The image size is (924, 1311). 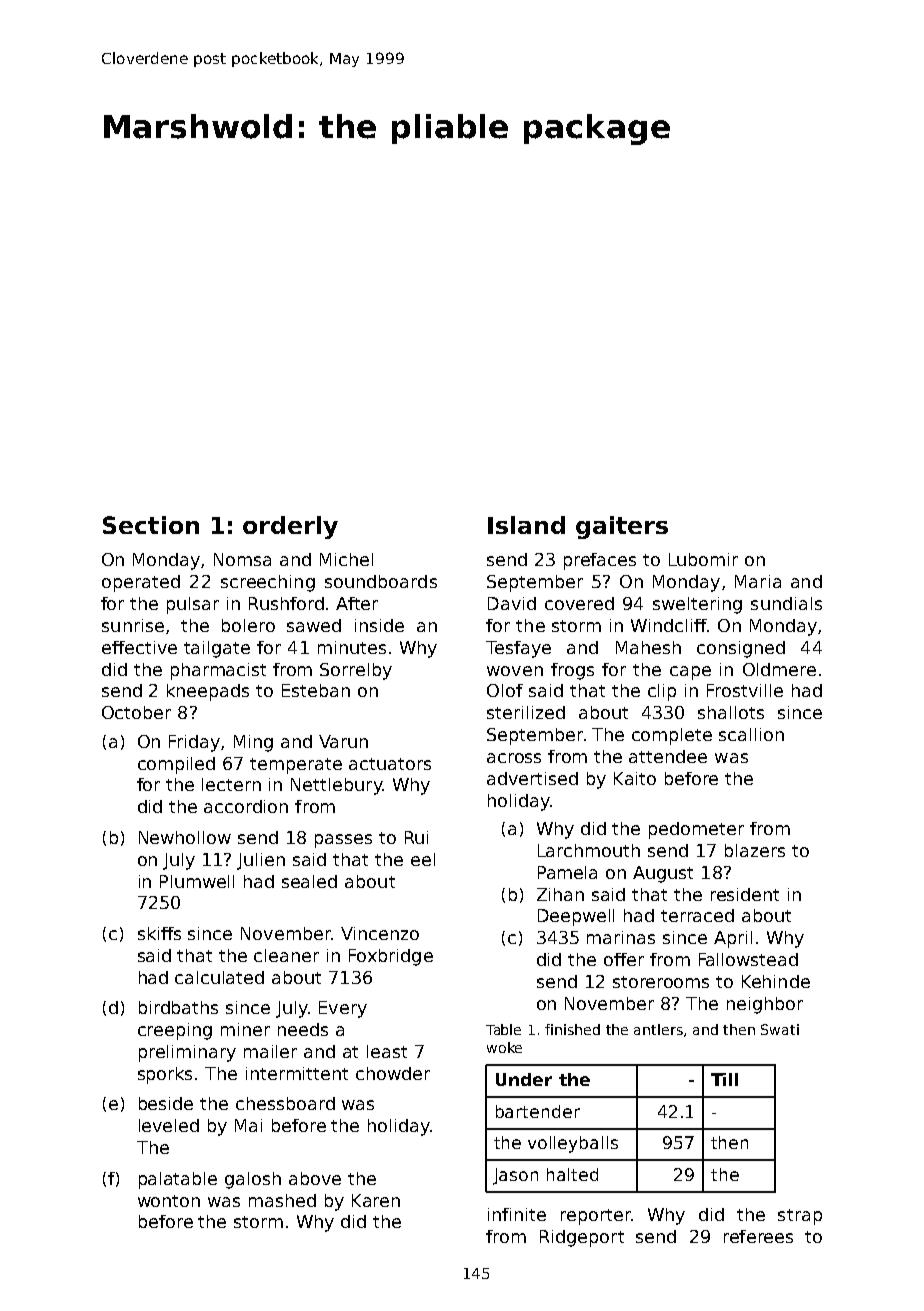 I want to click on Foxbridge, so click(x=391, y=957).
